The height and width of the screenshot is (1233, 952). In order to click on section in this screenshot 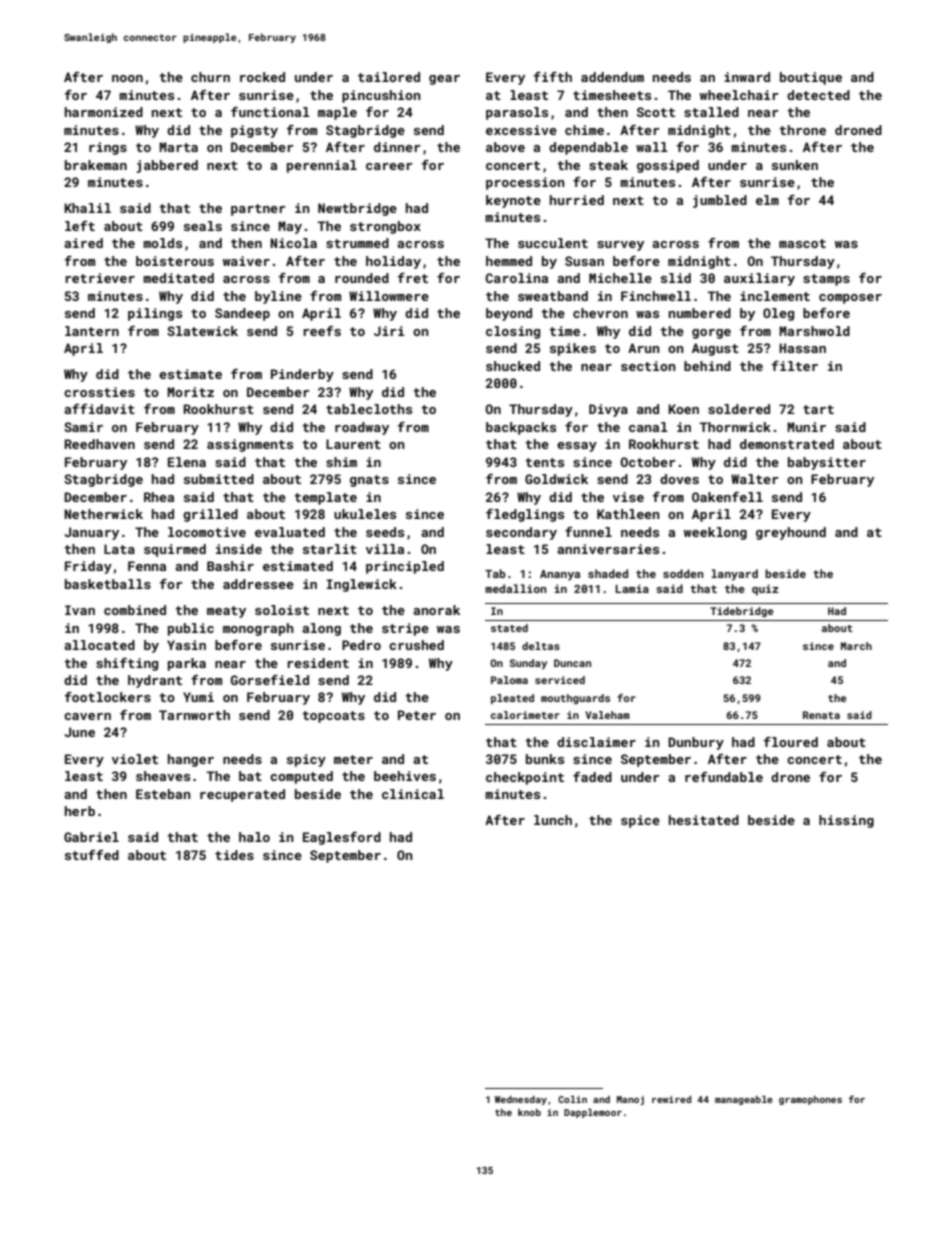, I will do `click(648, 366)`.
